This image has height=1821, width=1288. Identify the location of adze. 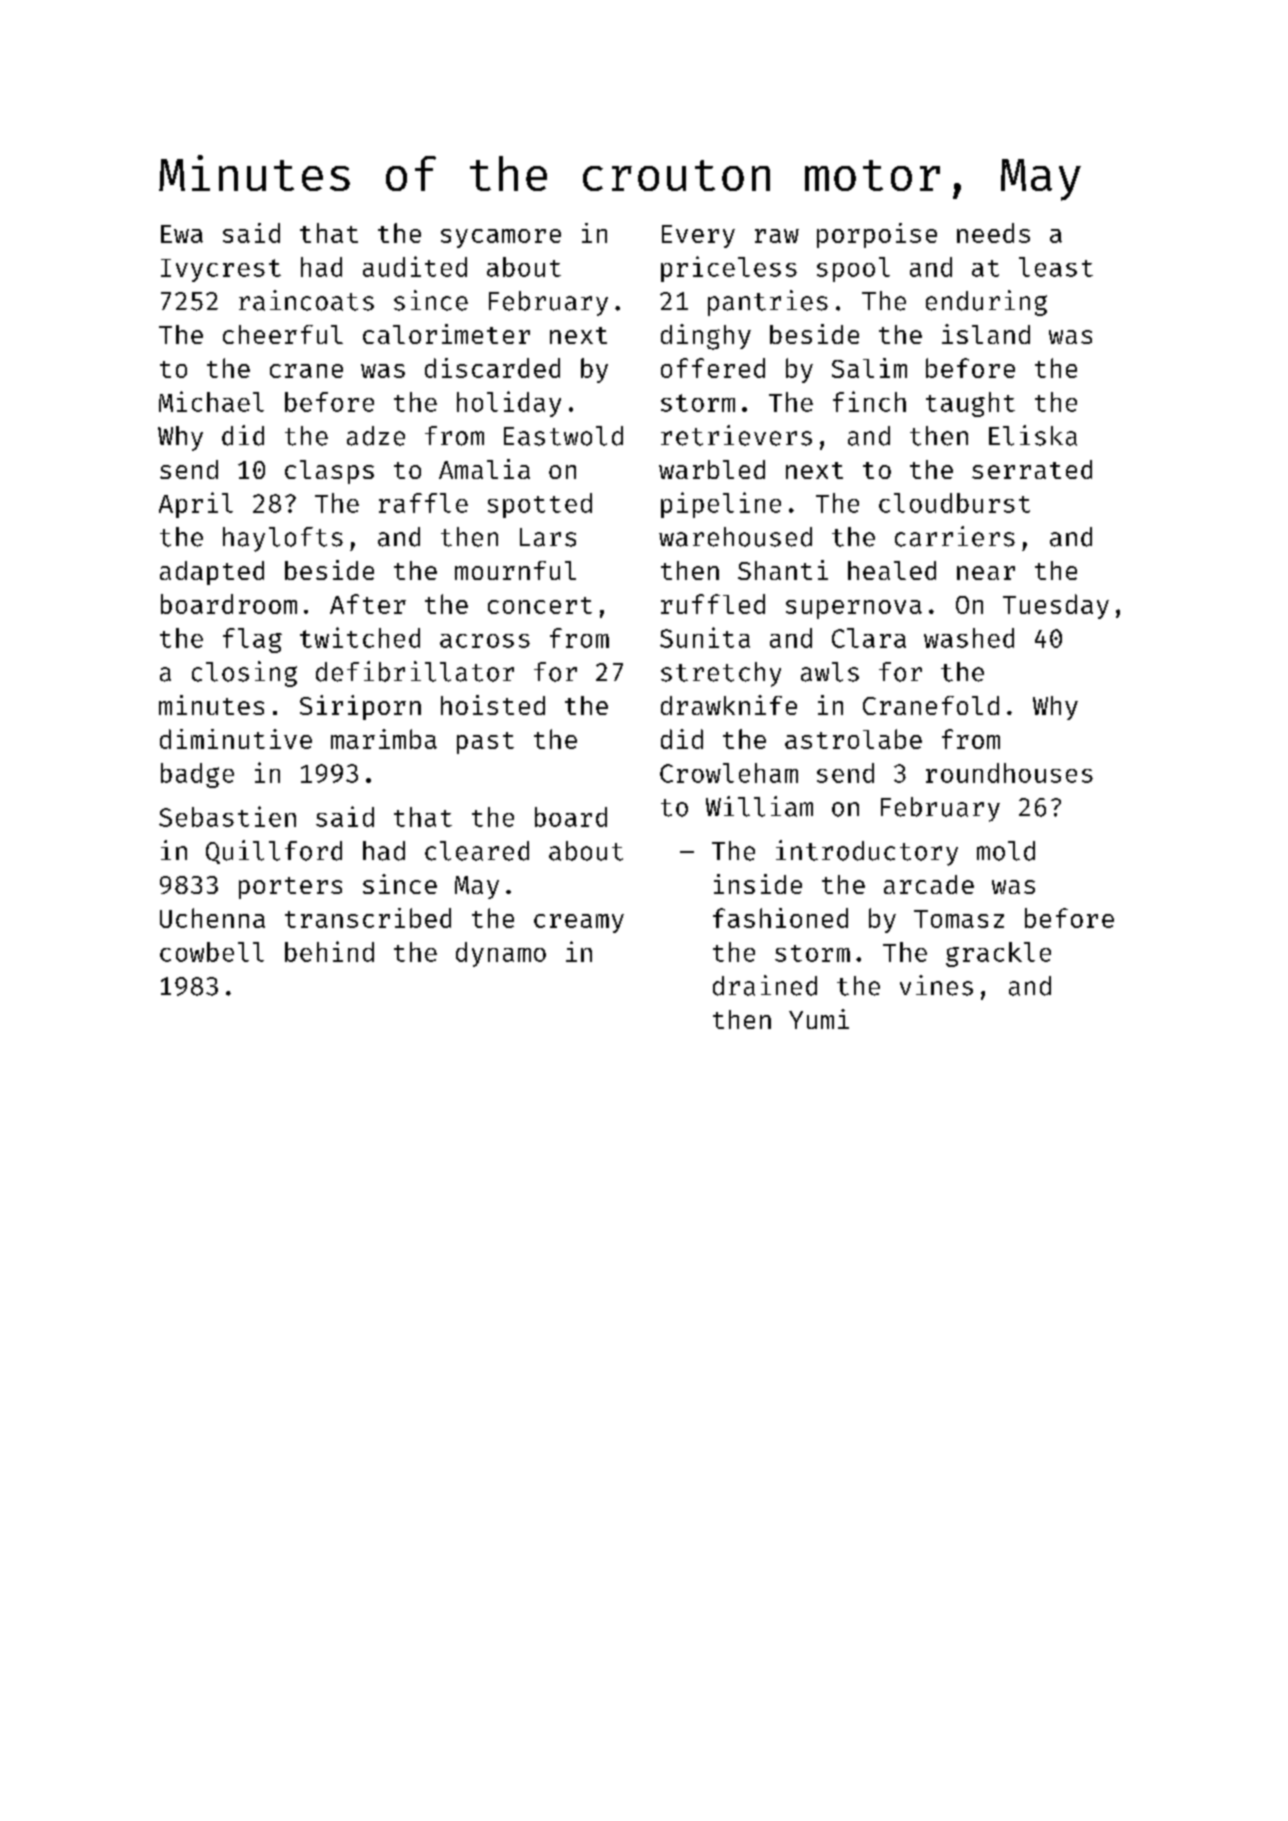
(376, 436).
